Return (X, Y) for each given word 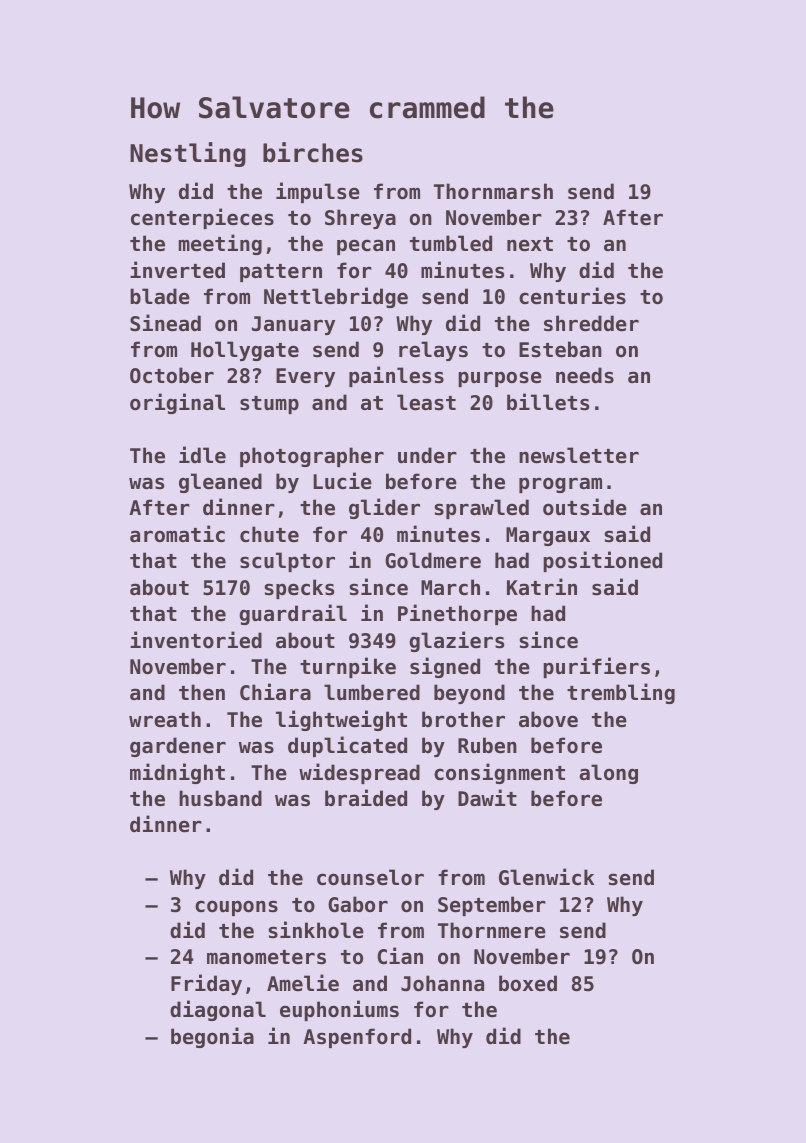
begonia (212, 1037)
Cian (400, 956)
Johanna (442, 983)
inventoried (196, 640)
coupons (236, 908)
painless (396, 376)
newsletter (579, 455)
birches (313, 152)
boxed (528, 983)
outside (585, 507)
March (450, 587)
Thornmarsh (493, 191)
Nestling (188, 154)
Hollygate (245, 351)
